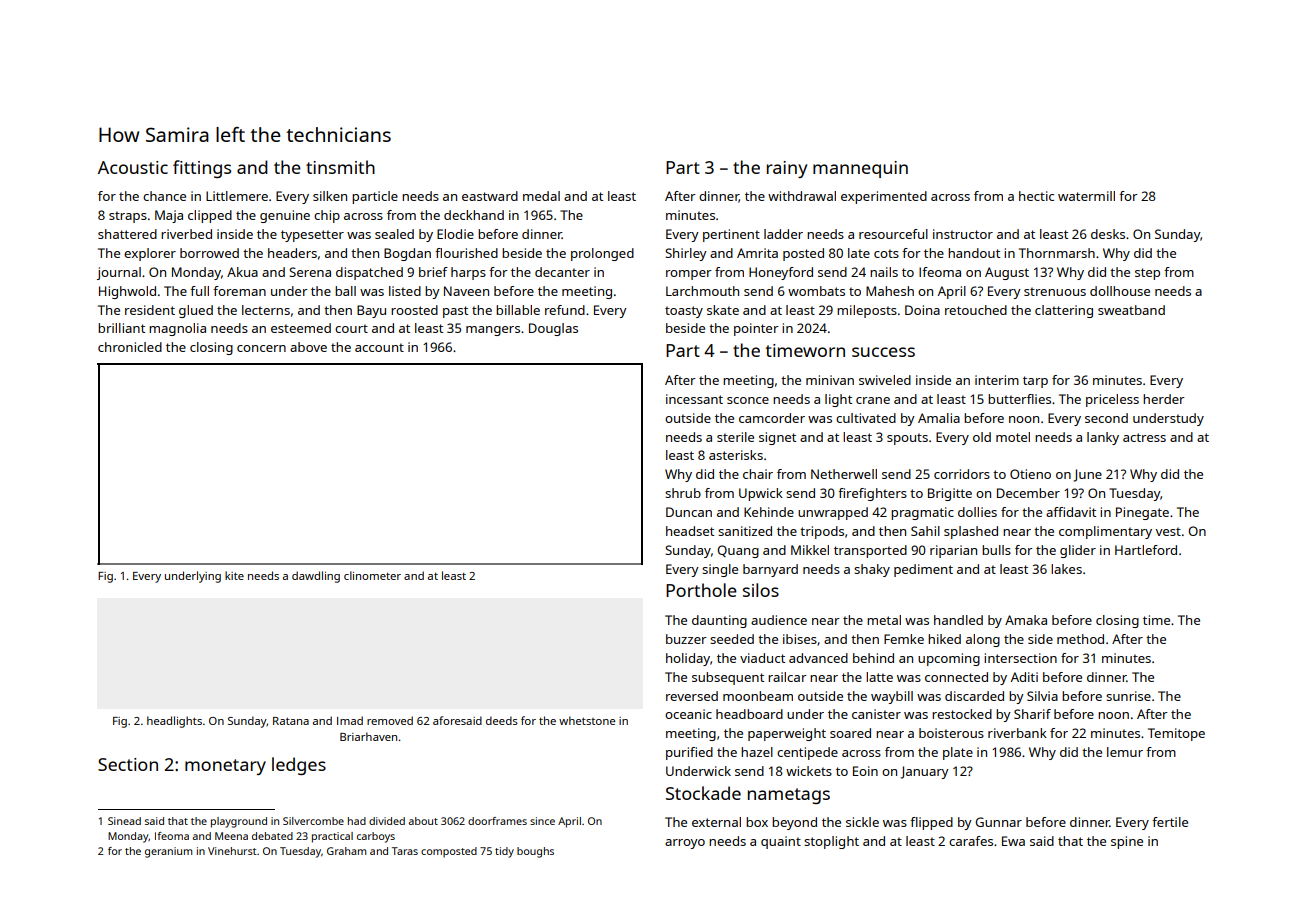 This image has width=1308, height=924. Describe the element at coordinates (1128, 696) in the image. I see `sunrise` at that location.
